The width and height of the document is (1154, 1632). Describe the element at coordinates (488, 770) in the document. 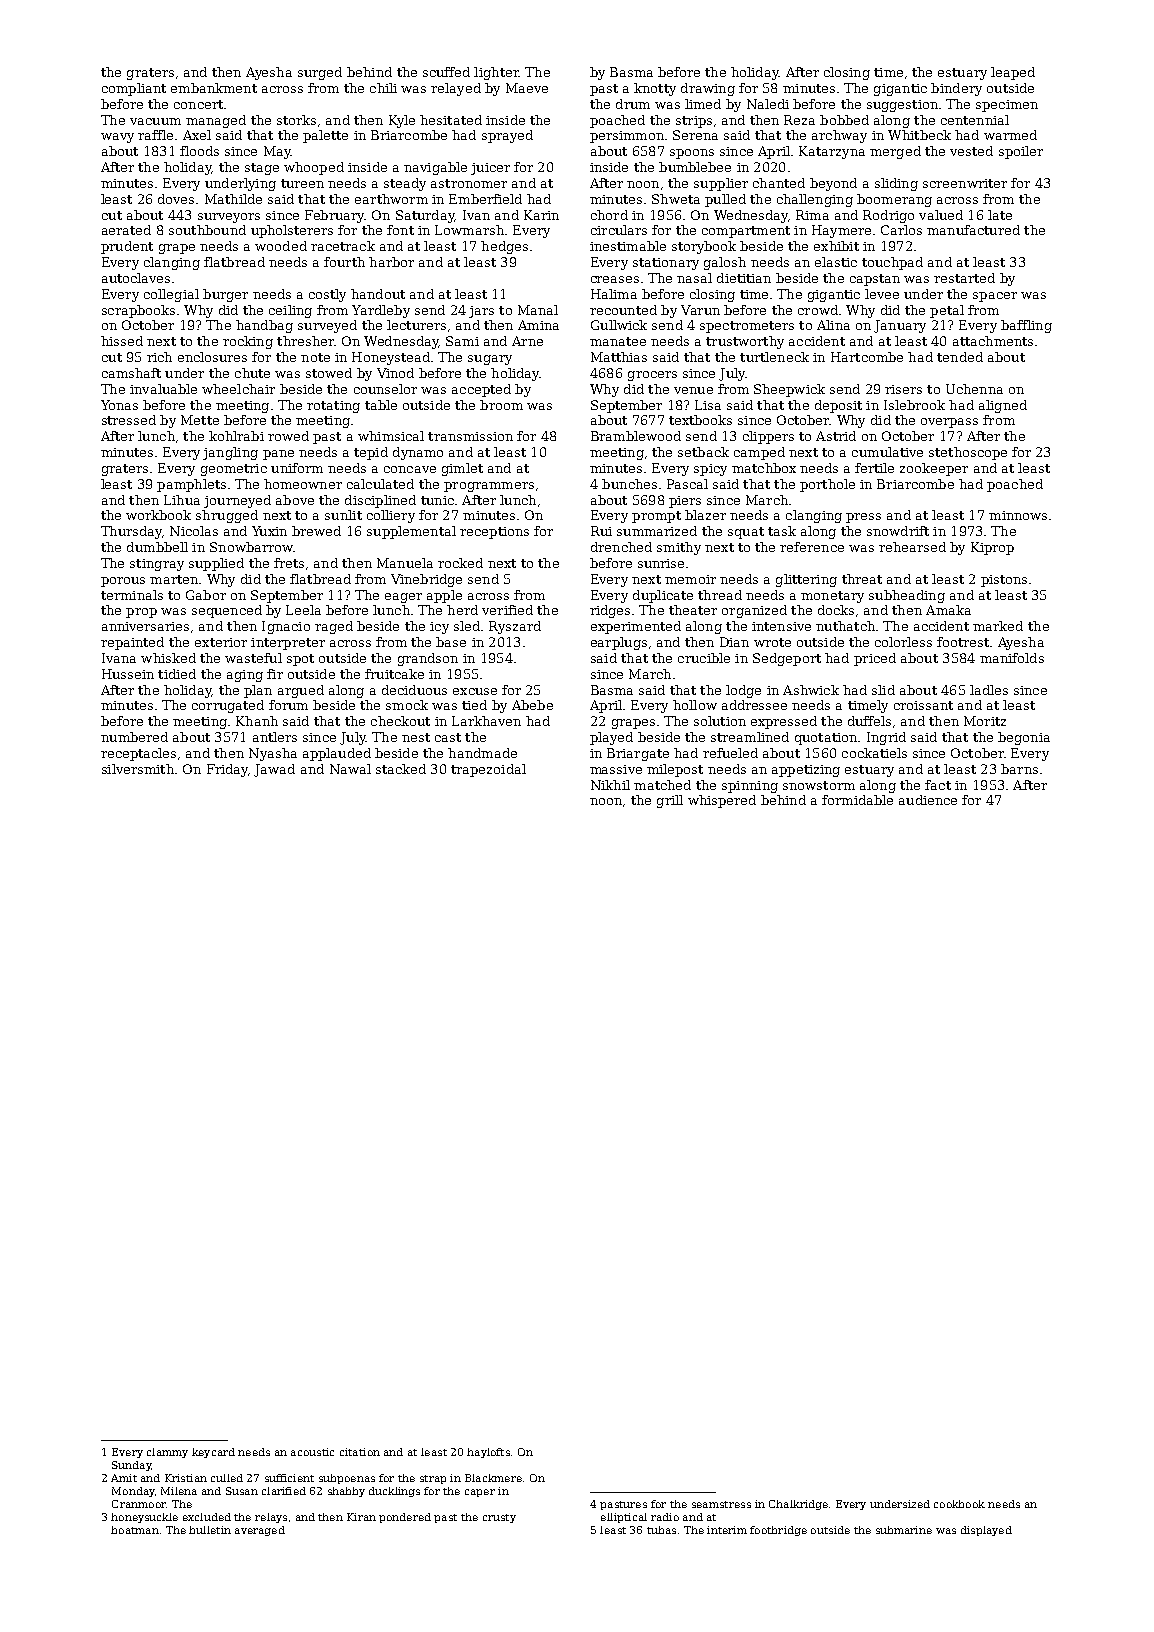

I see `trapezoidal` at that location.
